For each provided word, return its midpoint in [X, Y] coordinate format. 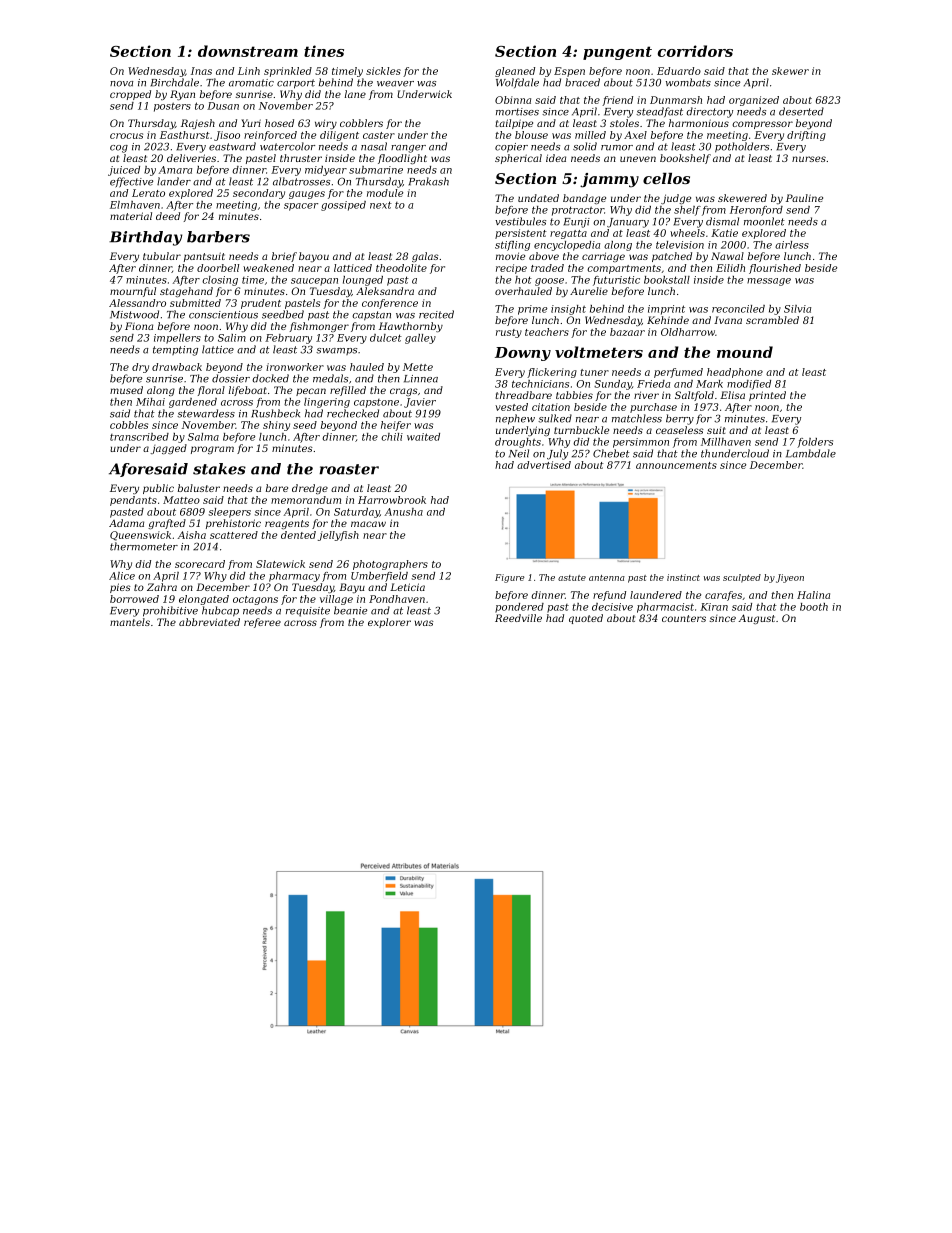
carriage [603, 257]
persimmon [641, 443]
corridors [695, 51]
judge [676, 199]
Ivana [728, 320]
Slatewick [280, 564]
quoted [586, 619]
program [212, 450]
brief [284, 257]
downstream [248, 51]
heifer [396, 426]
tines [324, 51]
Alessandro [137, 303]
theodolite [401, 268]
